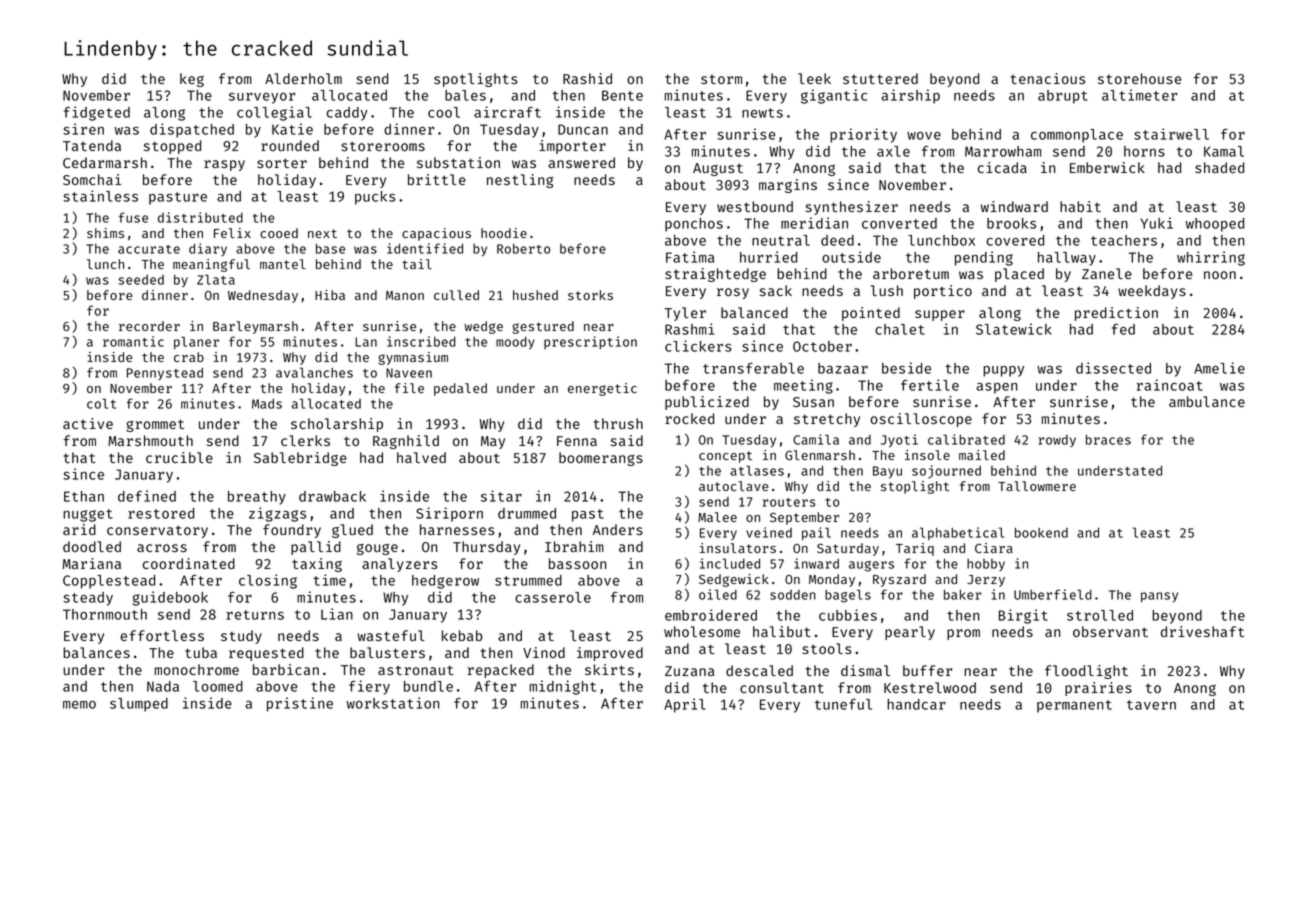  I want to click on stuttered, so click(880, 78).
